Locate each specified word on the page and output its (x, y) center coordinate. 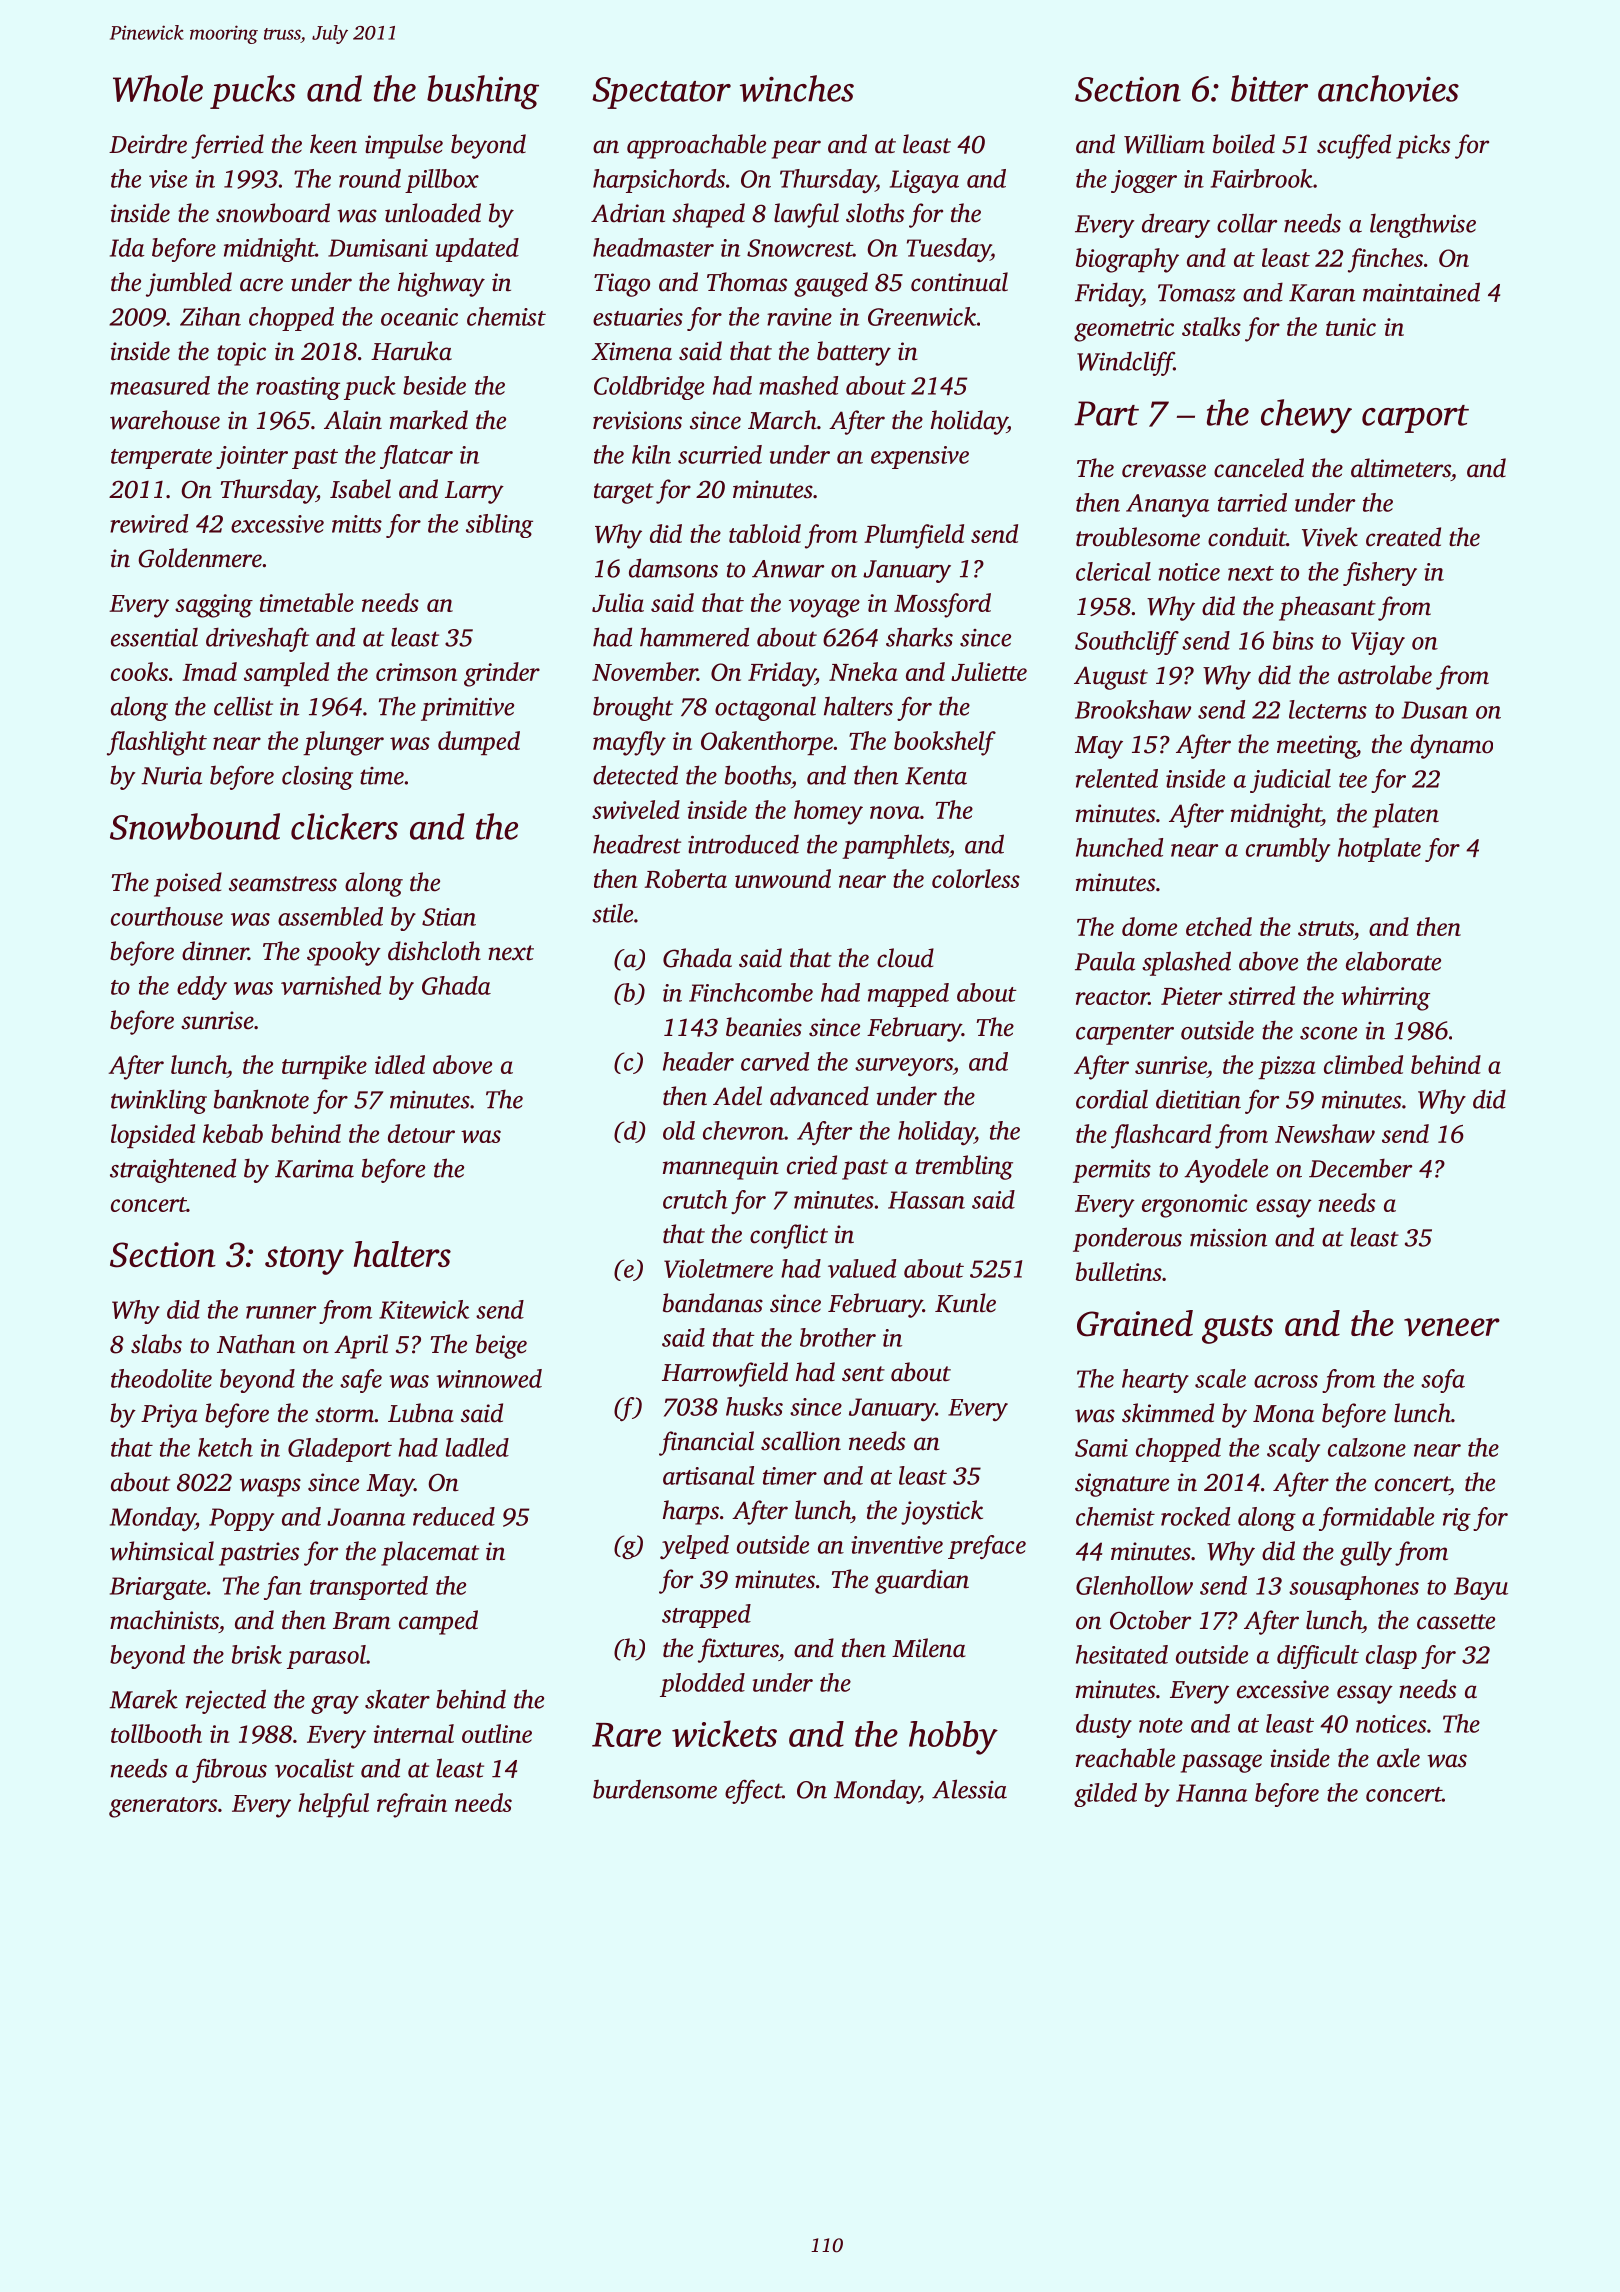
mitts (357, 524)
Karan (1322, 293)
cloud (905, 958)
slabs (156, 1344)
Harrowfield (725, 1374)
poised (188, 884)
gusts (1237, 1329)
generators (163, 1807)
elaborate (1393, 961)
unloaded (433, 213)
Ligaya (924, 181)
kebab (233, 1133)
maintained (1421, 292)
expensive (920, 457)
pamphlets (895, 846)
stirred (1261, 995)
